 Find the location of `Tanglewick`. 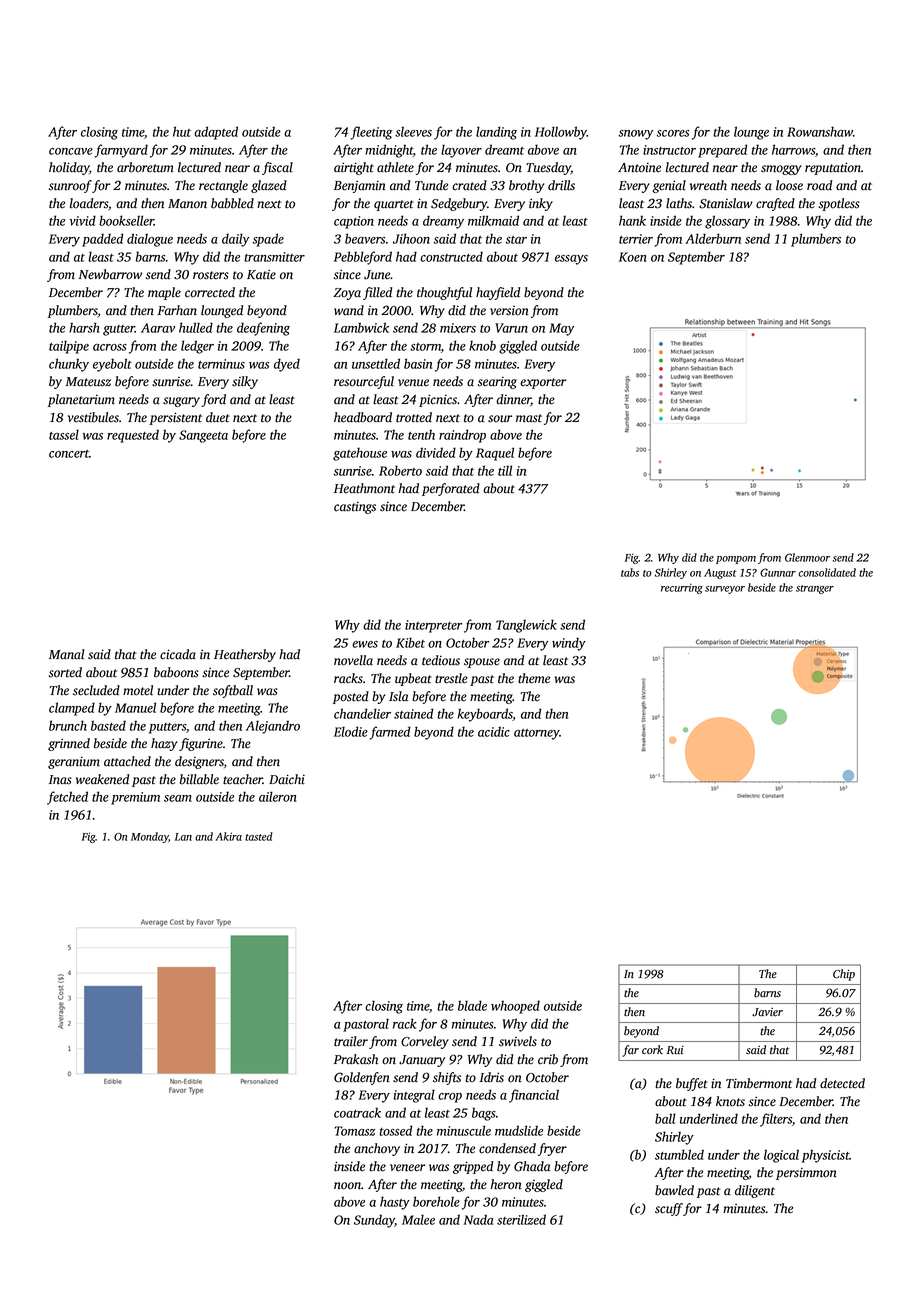

Tanglewick is located at coordinates (526, 626).
